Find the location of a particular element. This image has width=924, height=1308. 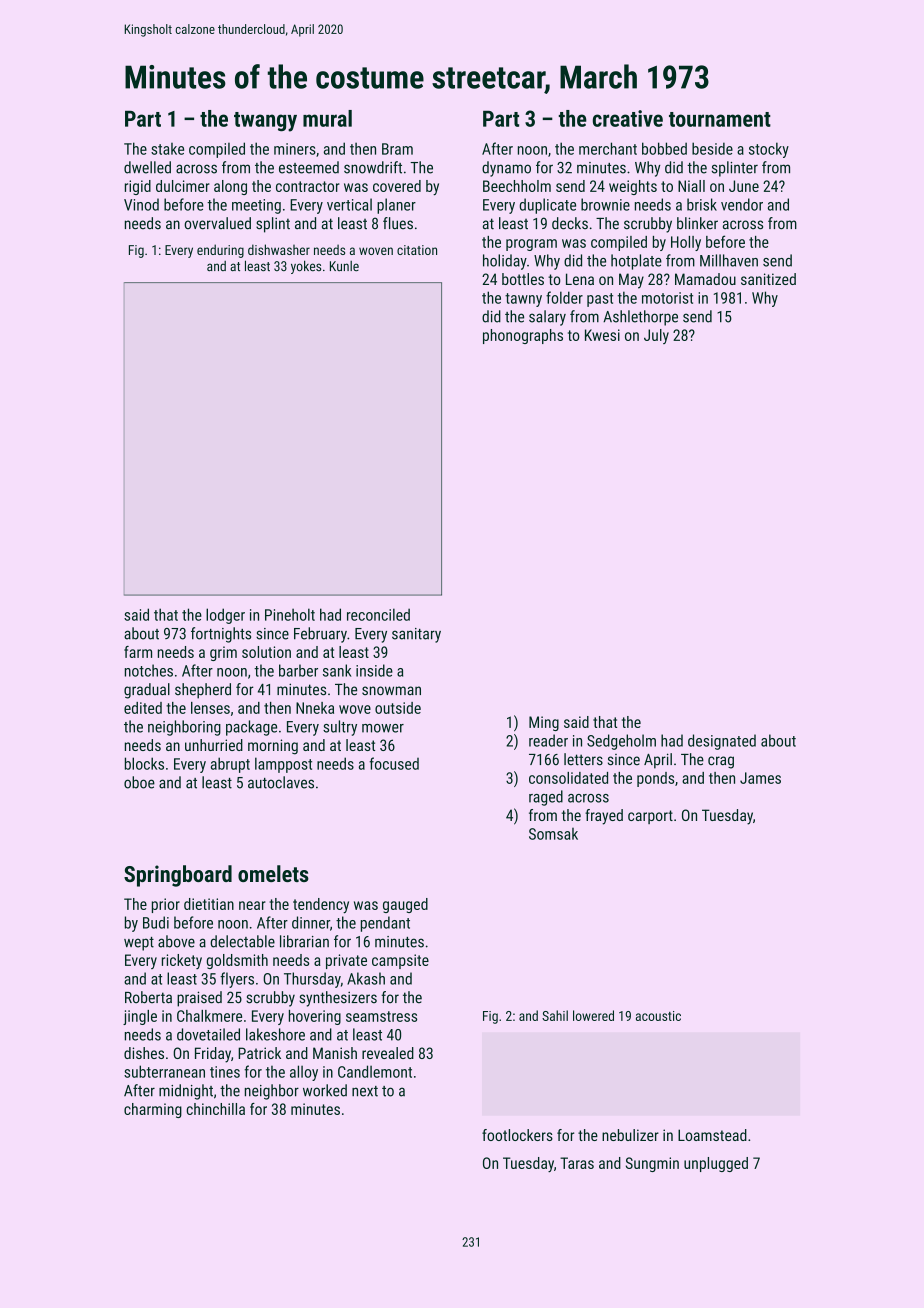

sanitized is located at coordinates (768, 279).
